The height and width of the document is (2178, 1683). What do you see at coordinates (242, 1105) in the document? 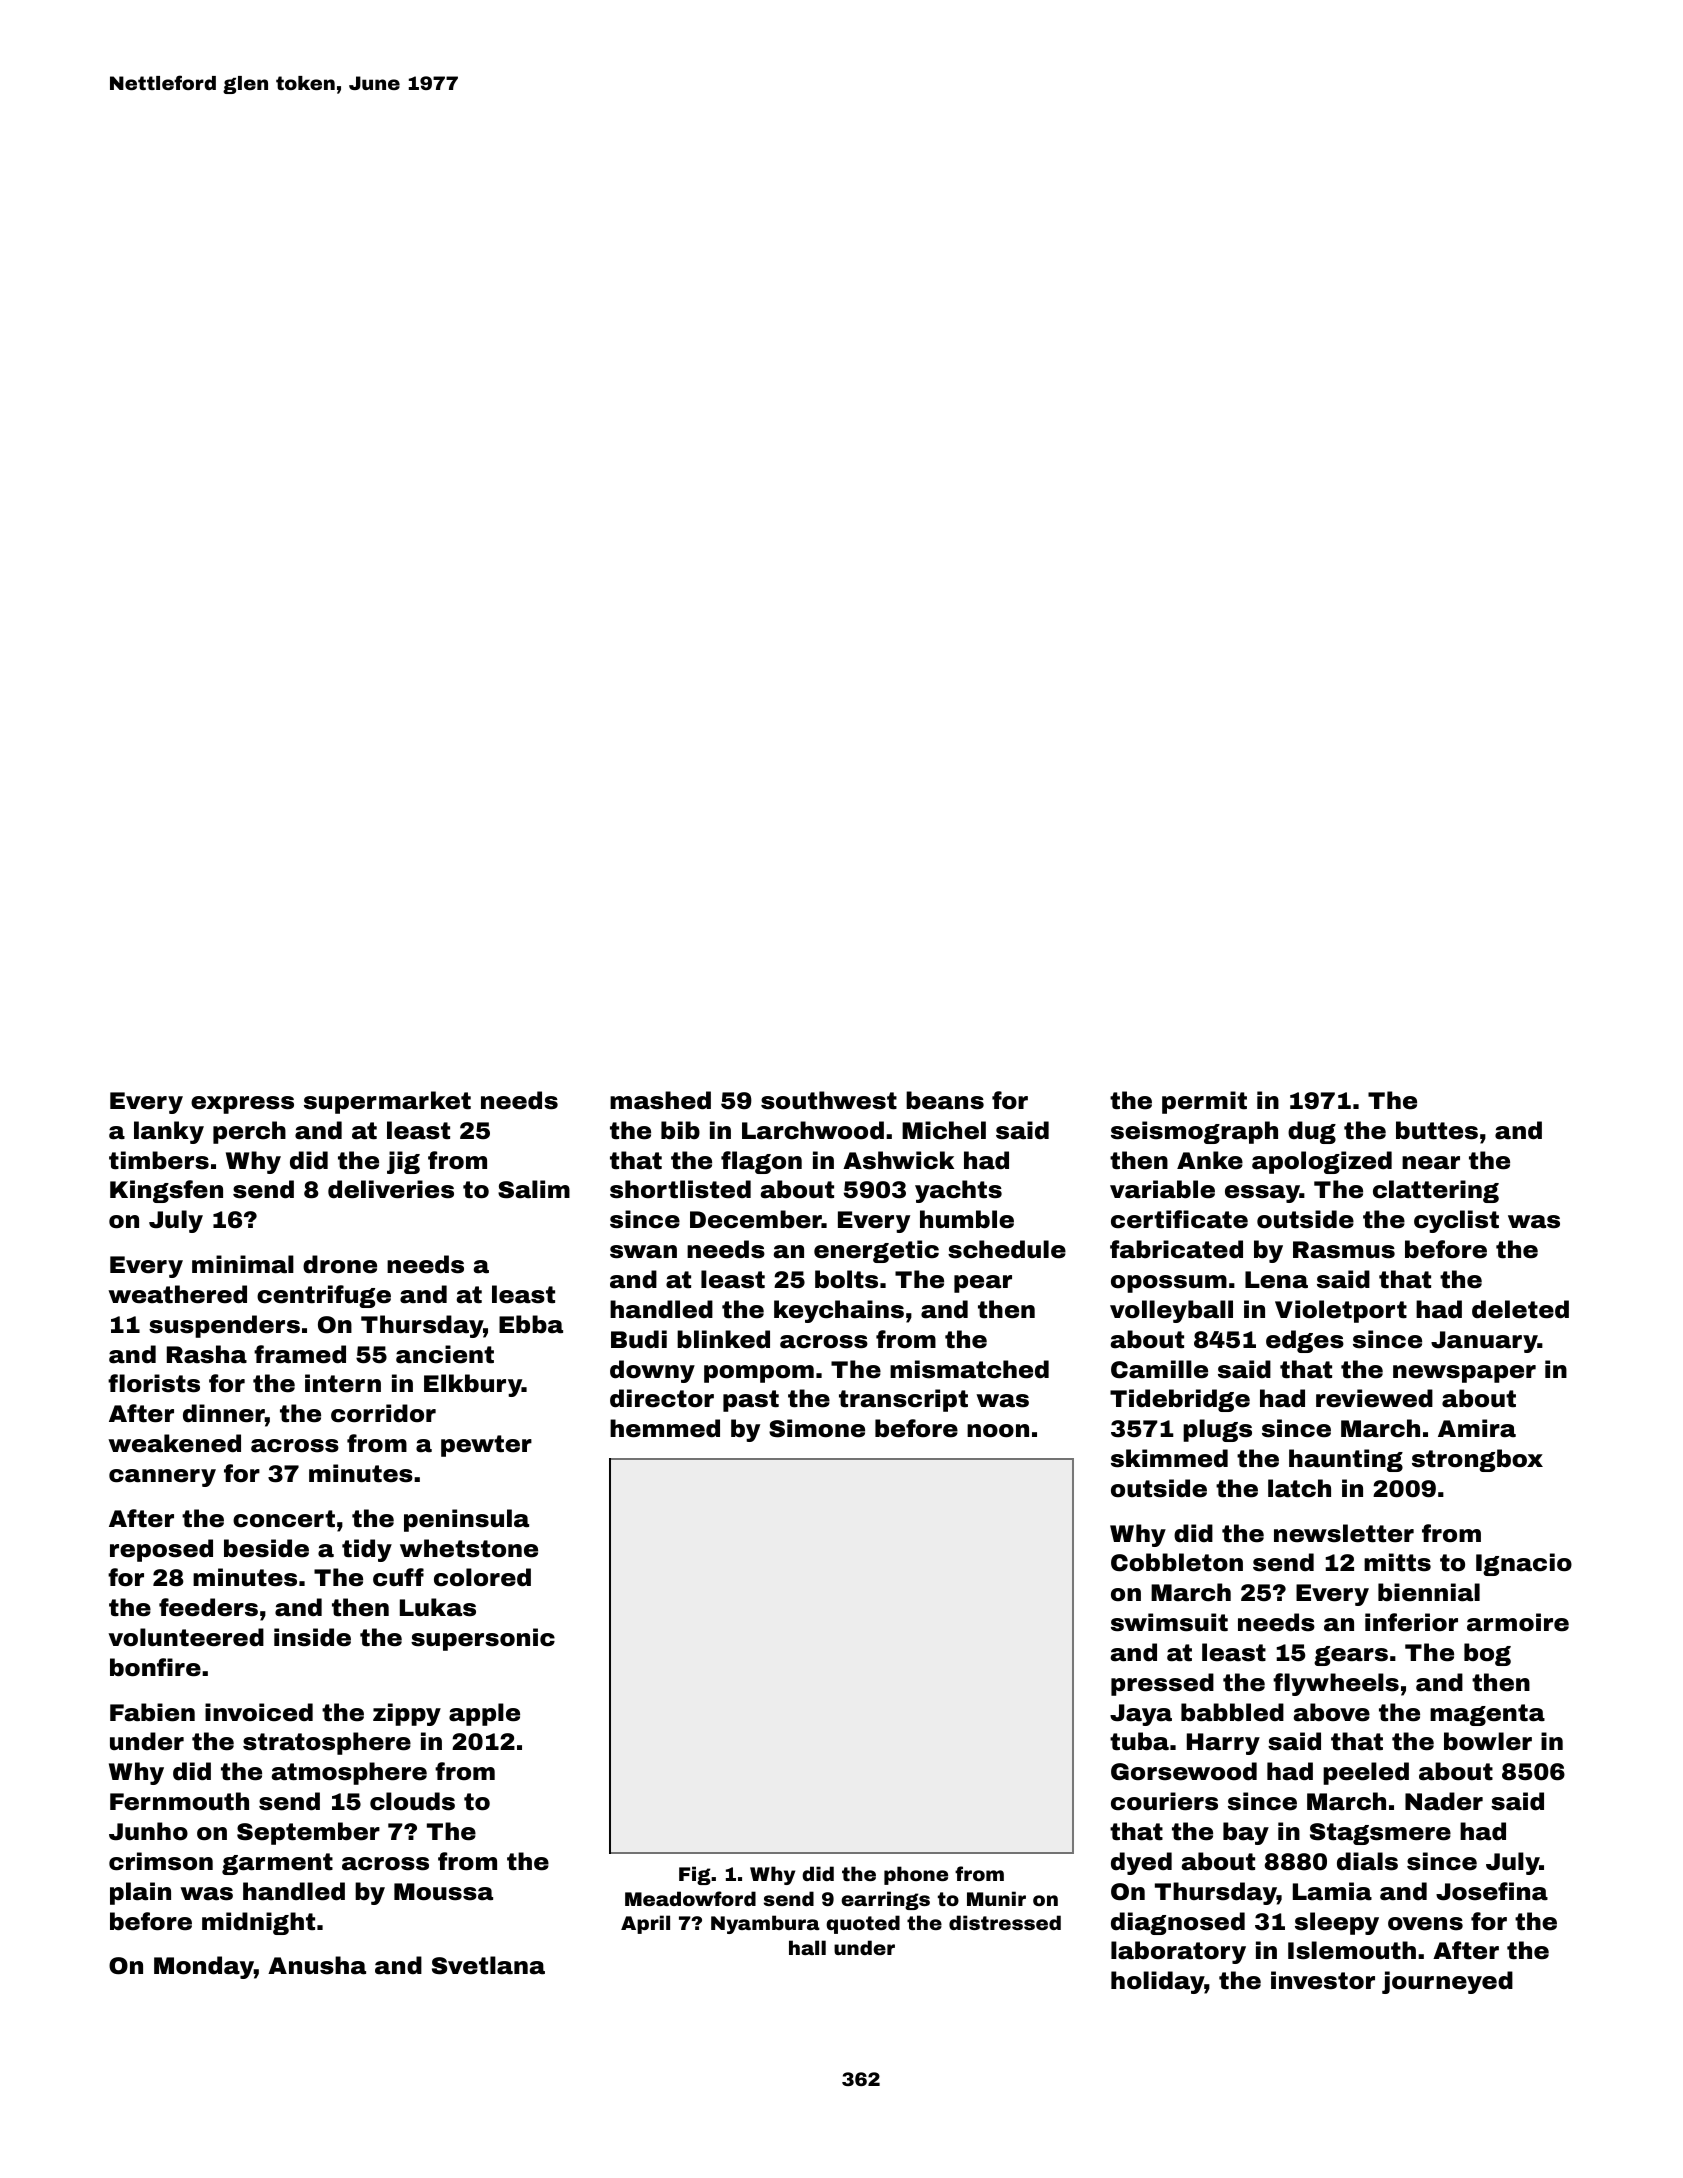
I see `express` at bounding box center [242, 1105].
